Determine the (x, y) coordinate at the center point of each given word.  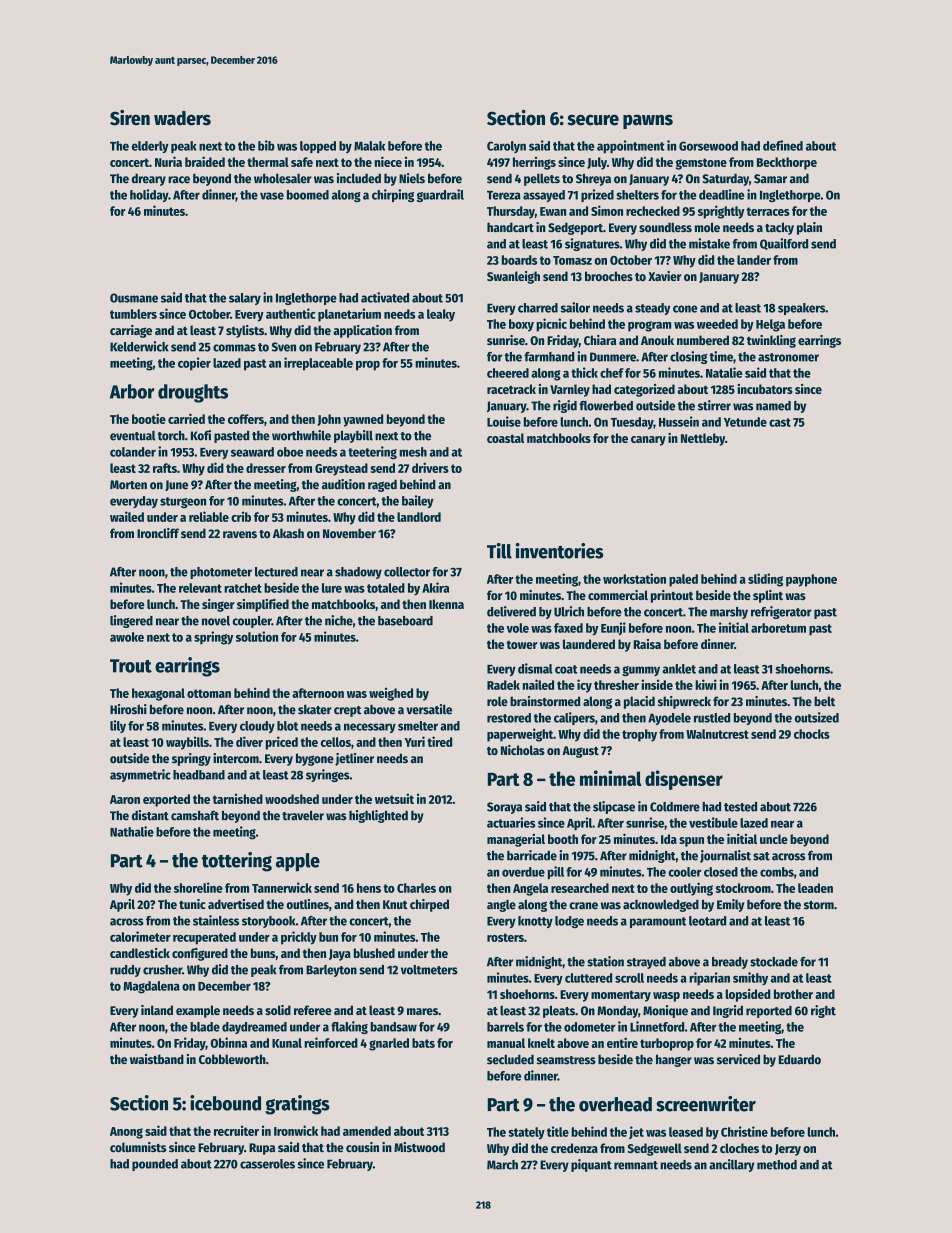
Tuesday (632, 423)
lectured (276, 572)
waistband (157, 1059)
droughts (193, 393)
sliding (765, 580)
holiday (149, 195)
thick (584, 372)
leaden (815, 888)
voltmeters (429, 970)
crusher (162, 970)
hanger (674, 1060)
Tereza (504, 195)
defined (783, 145)
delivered (511, 611)
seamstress (566, 1060)
